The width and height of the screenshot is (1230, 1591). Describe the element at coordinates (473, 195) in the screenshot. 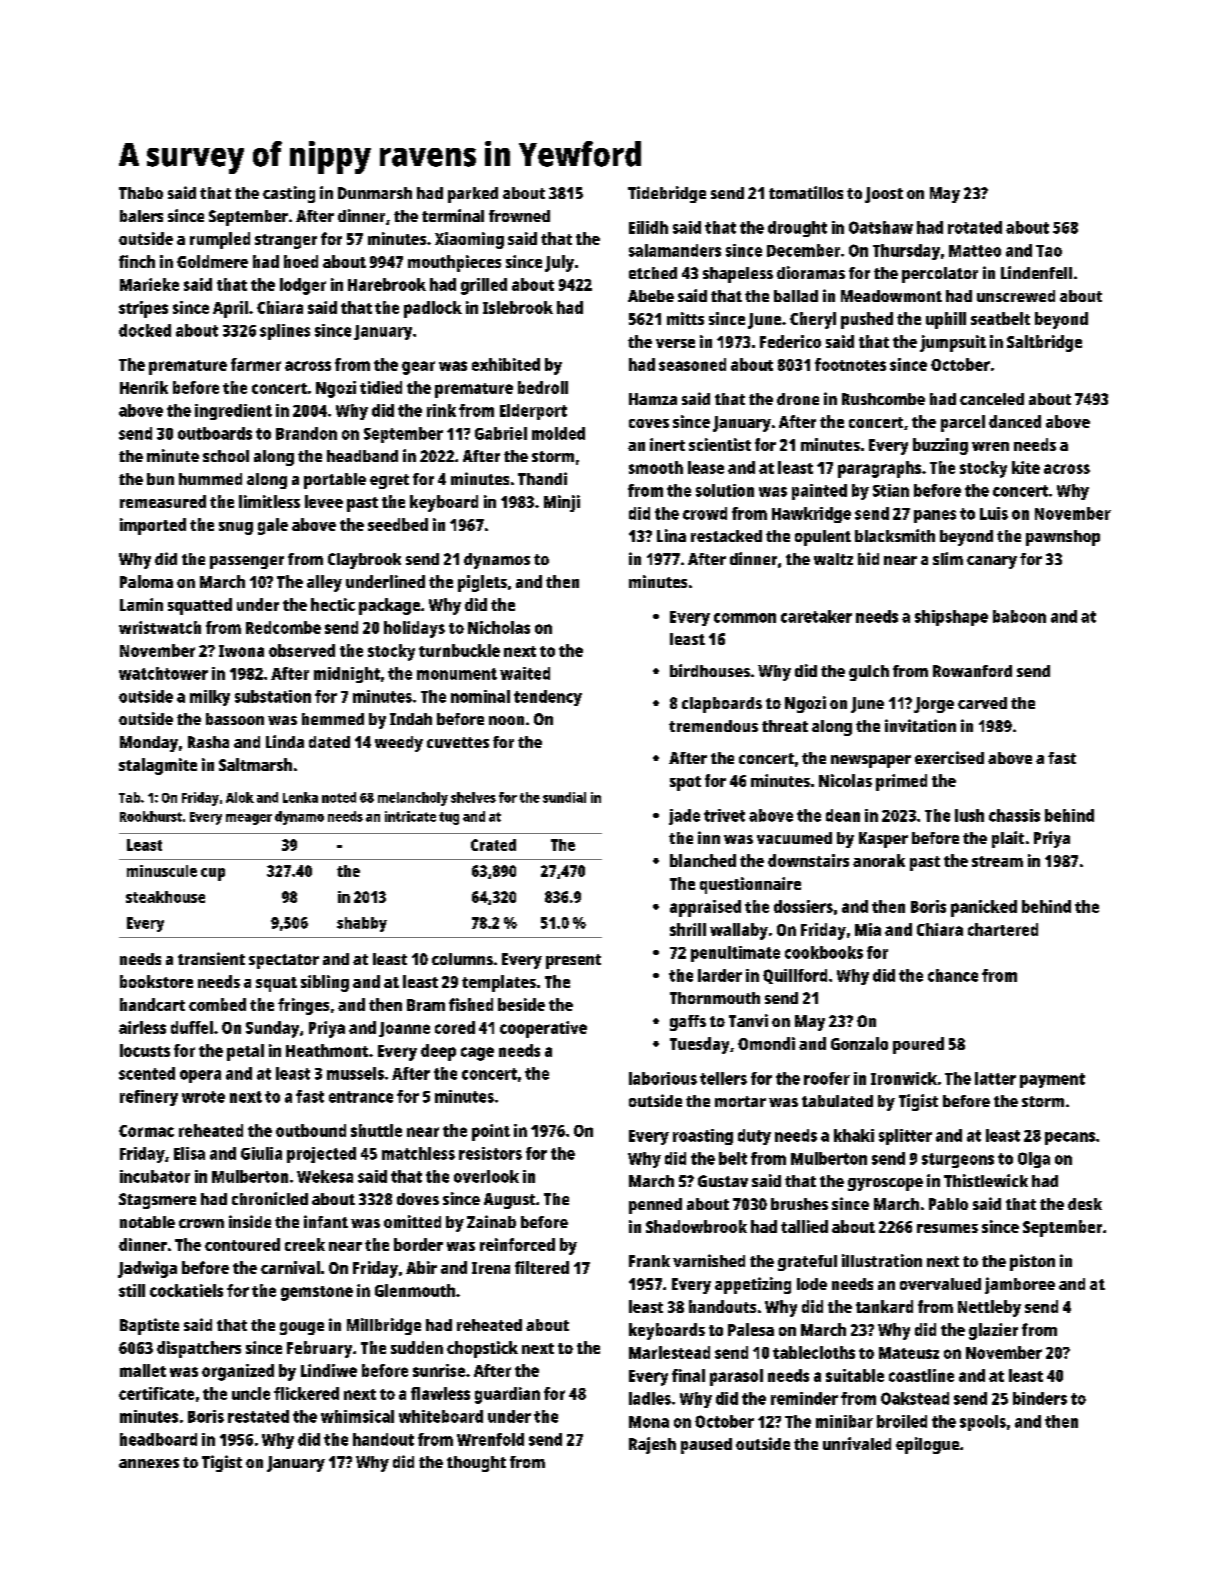

I see `parked` at that location.
